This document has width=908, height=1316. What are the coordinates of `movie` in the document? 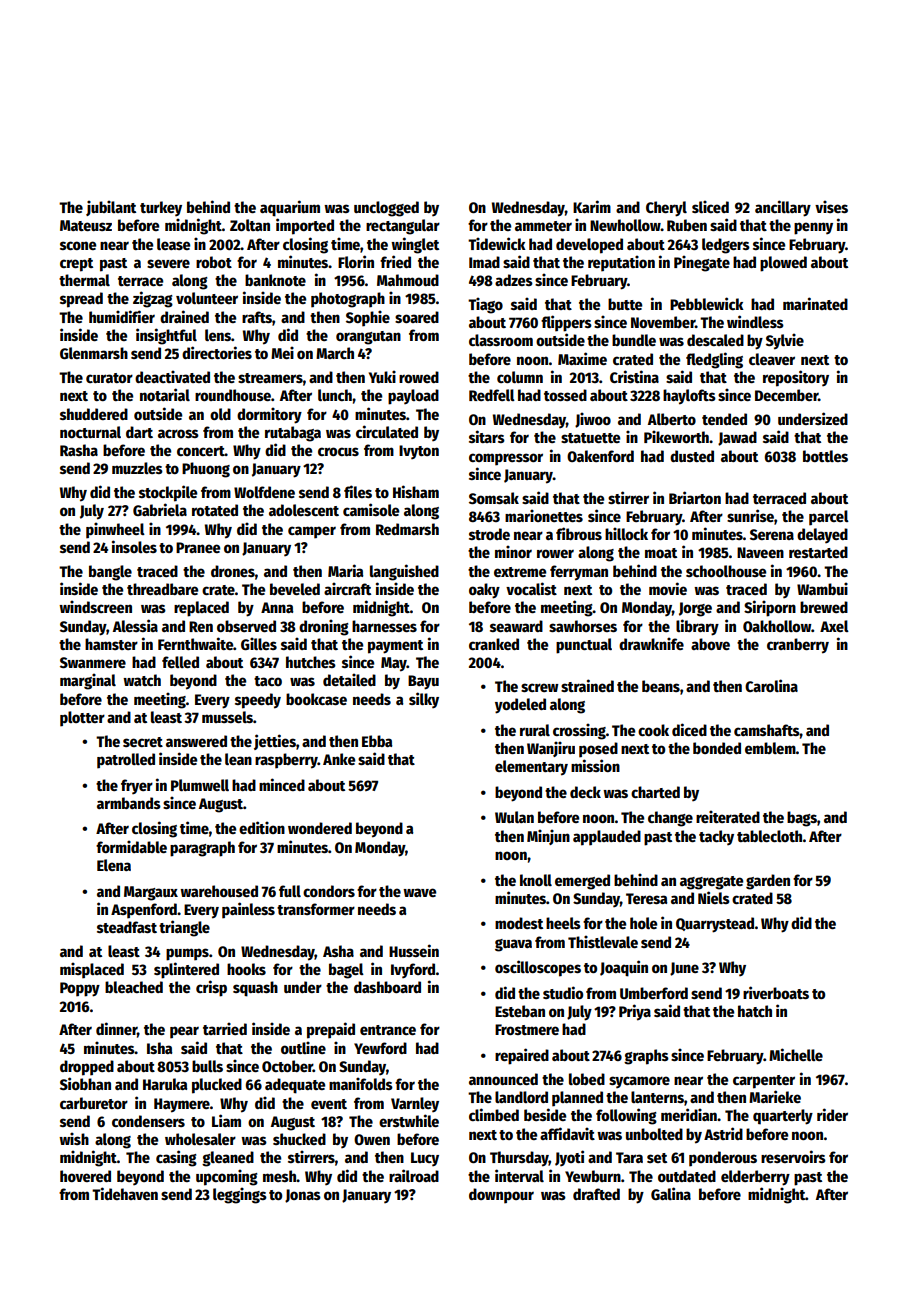 It's located at (668, 588).
